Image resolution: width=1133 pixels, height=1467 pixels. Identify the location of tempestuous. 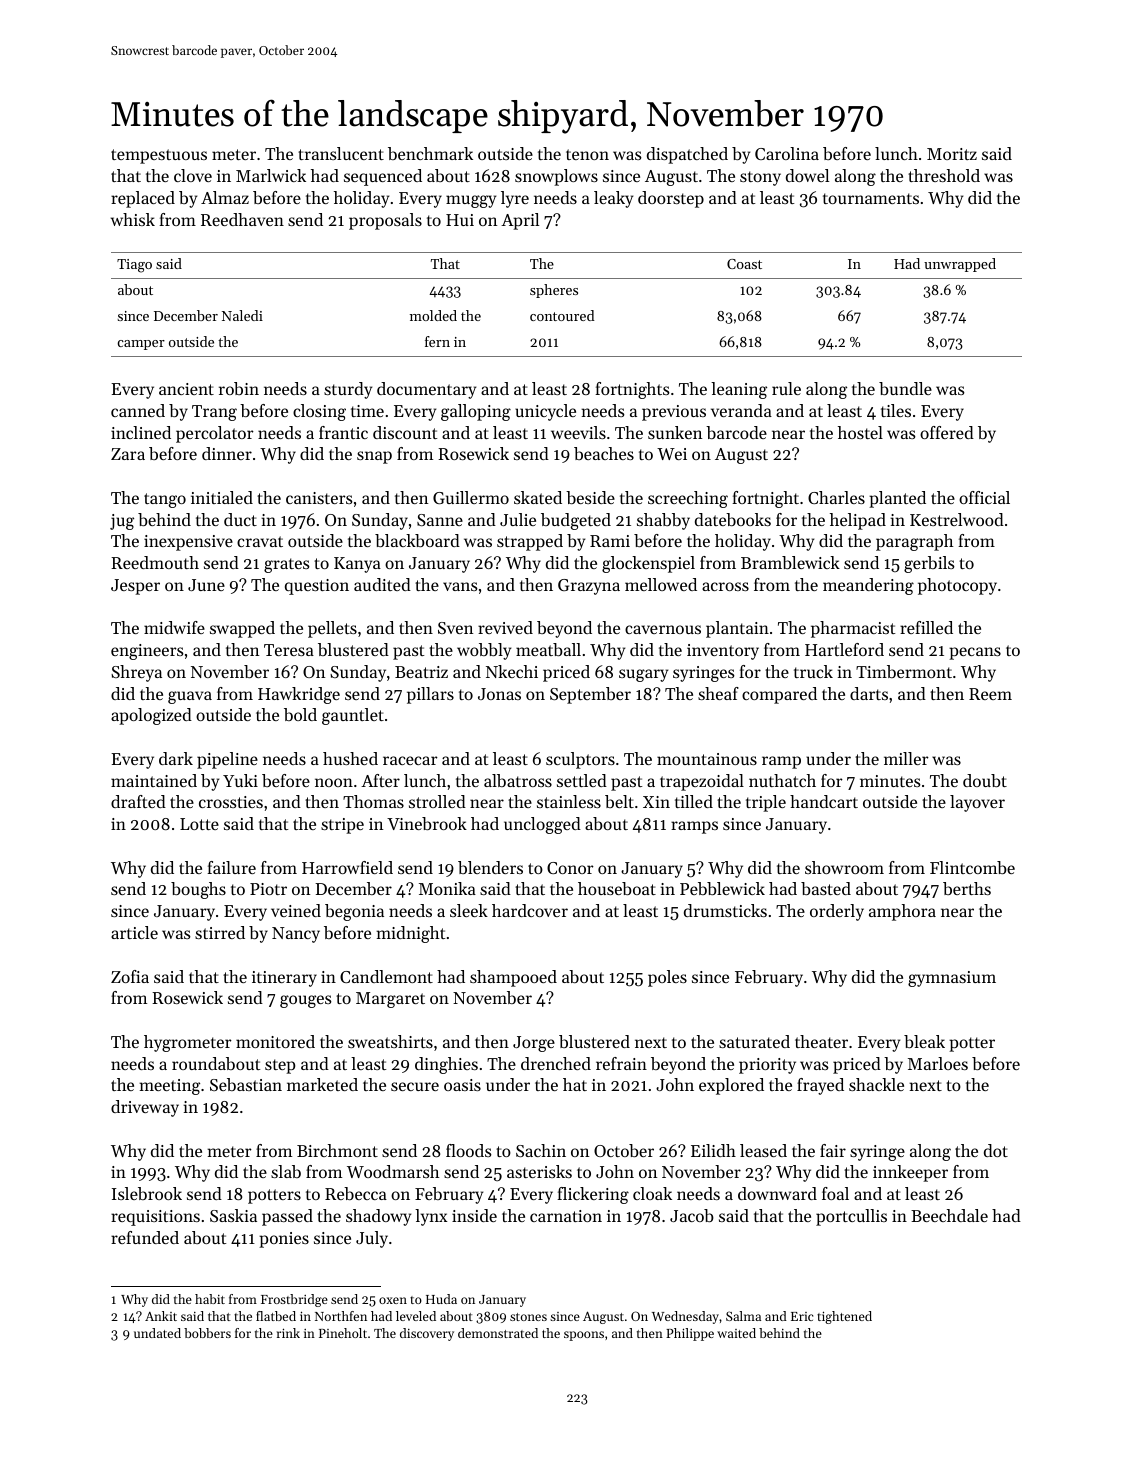
(159, 156).
